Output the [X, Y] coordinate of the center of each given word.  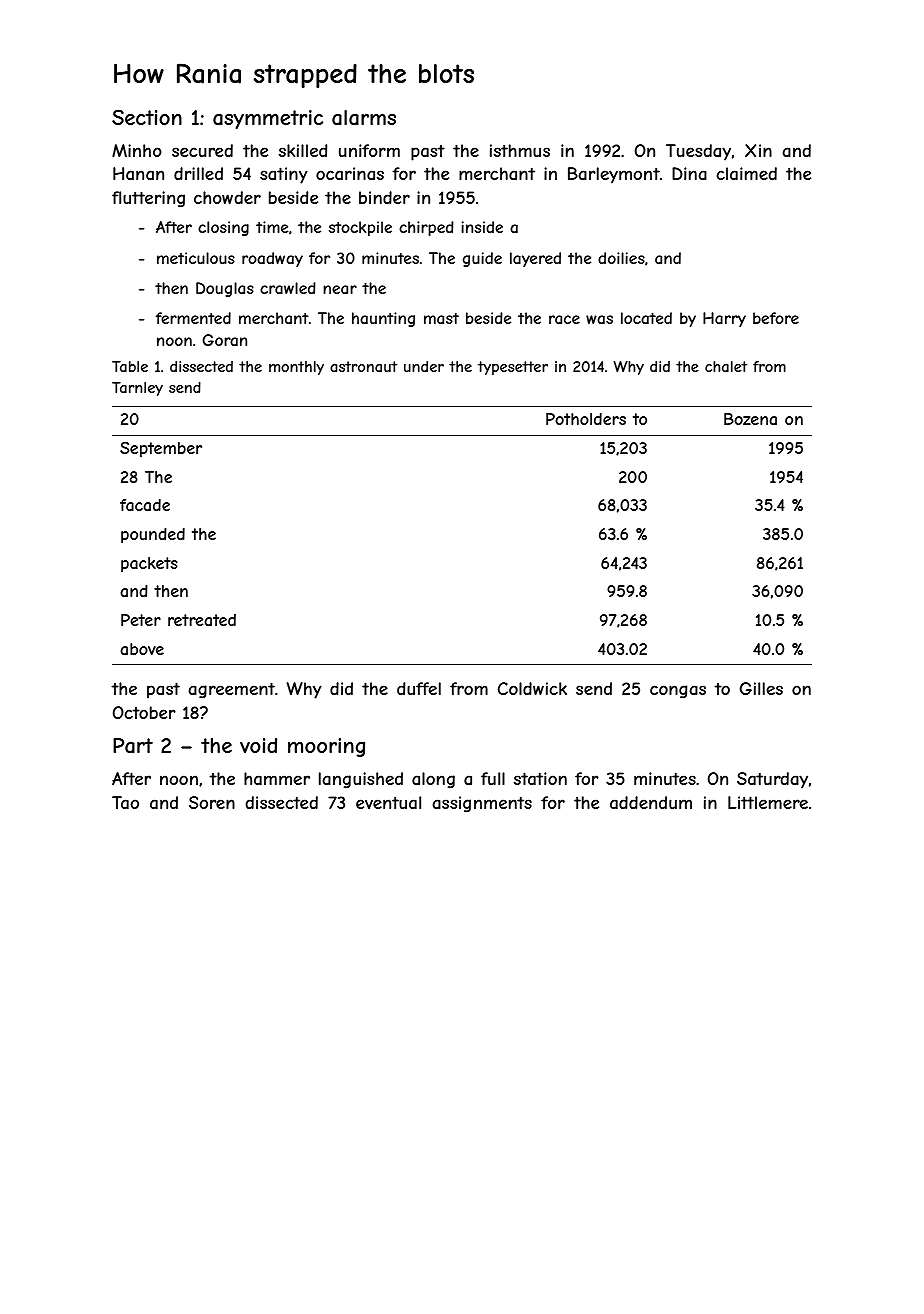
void [258, 745]
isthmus [520, 150]
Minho [137, 150]
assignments [482, 804]
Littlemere [768, 802]
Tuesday [698, 152]
